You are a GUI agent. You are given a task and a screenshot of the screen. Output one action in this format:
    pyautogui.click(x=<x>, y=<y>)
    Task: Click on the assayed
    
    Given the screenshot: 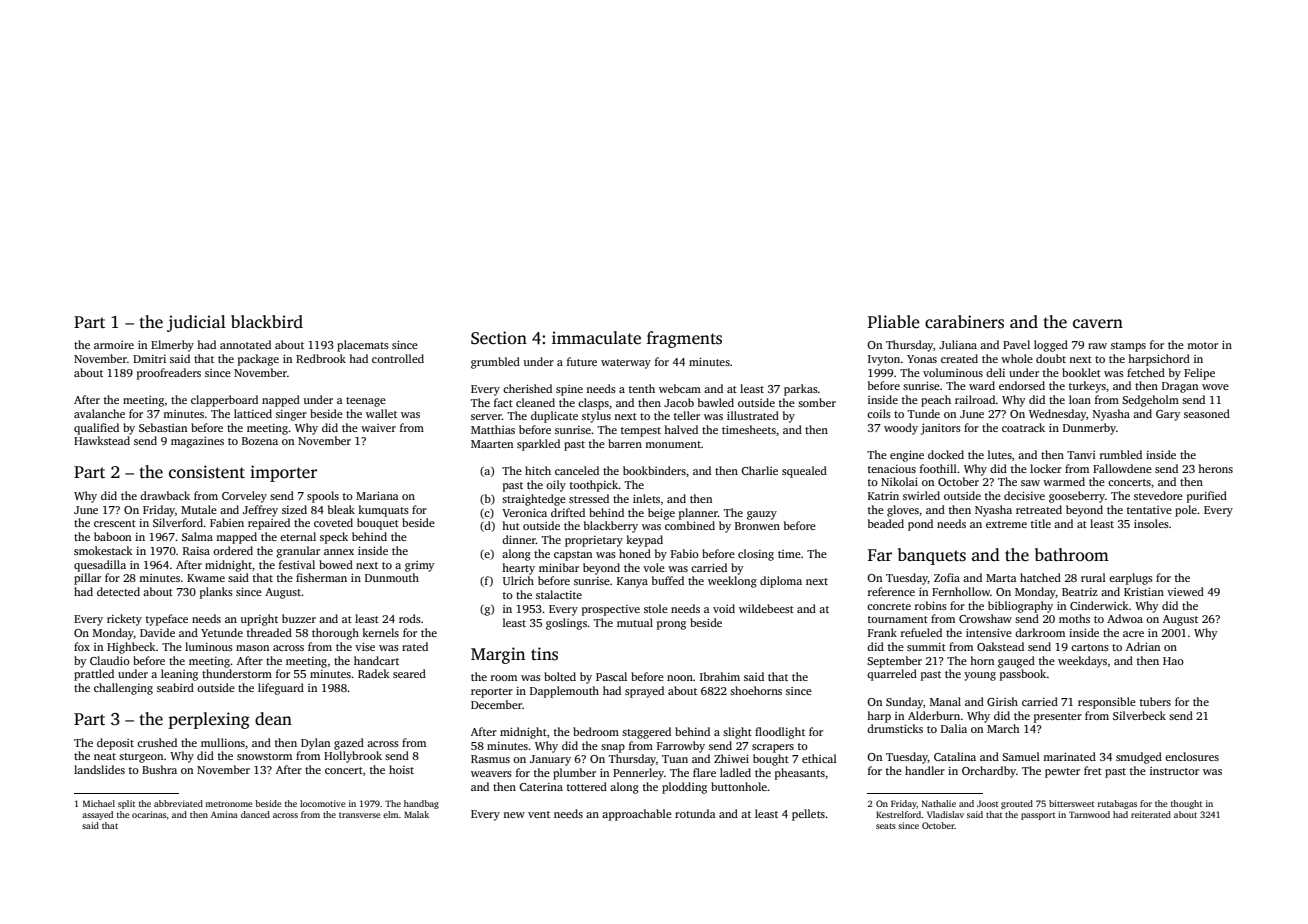 What is the action you would take?
    pyautogui.click(x=97, y=815)
